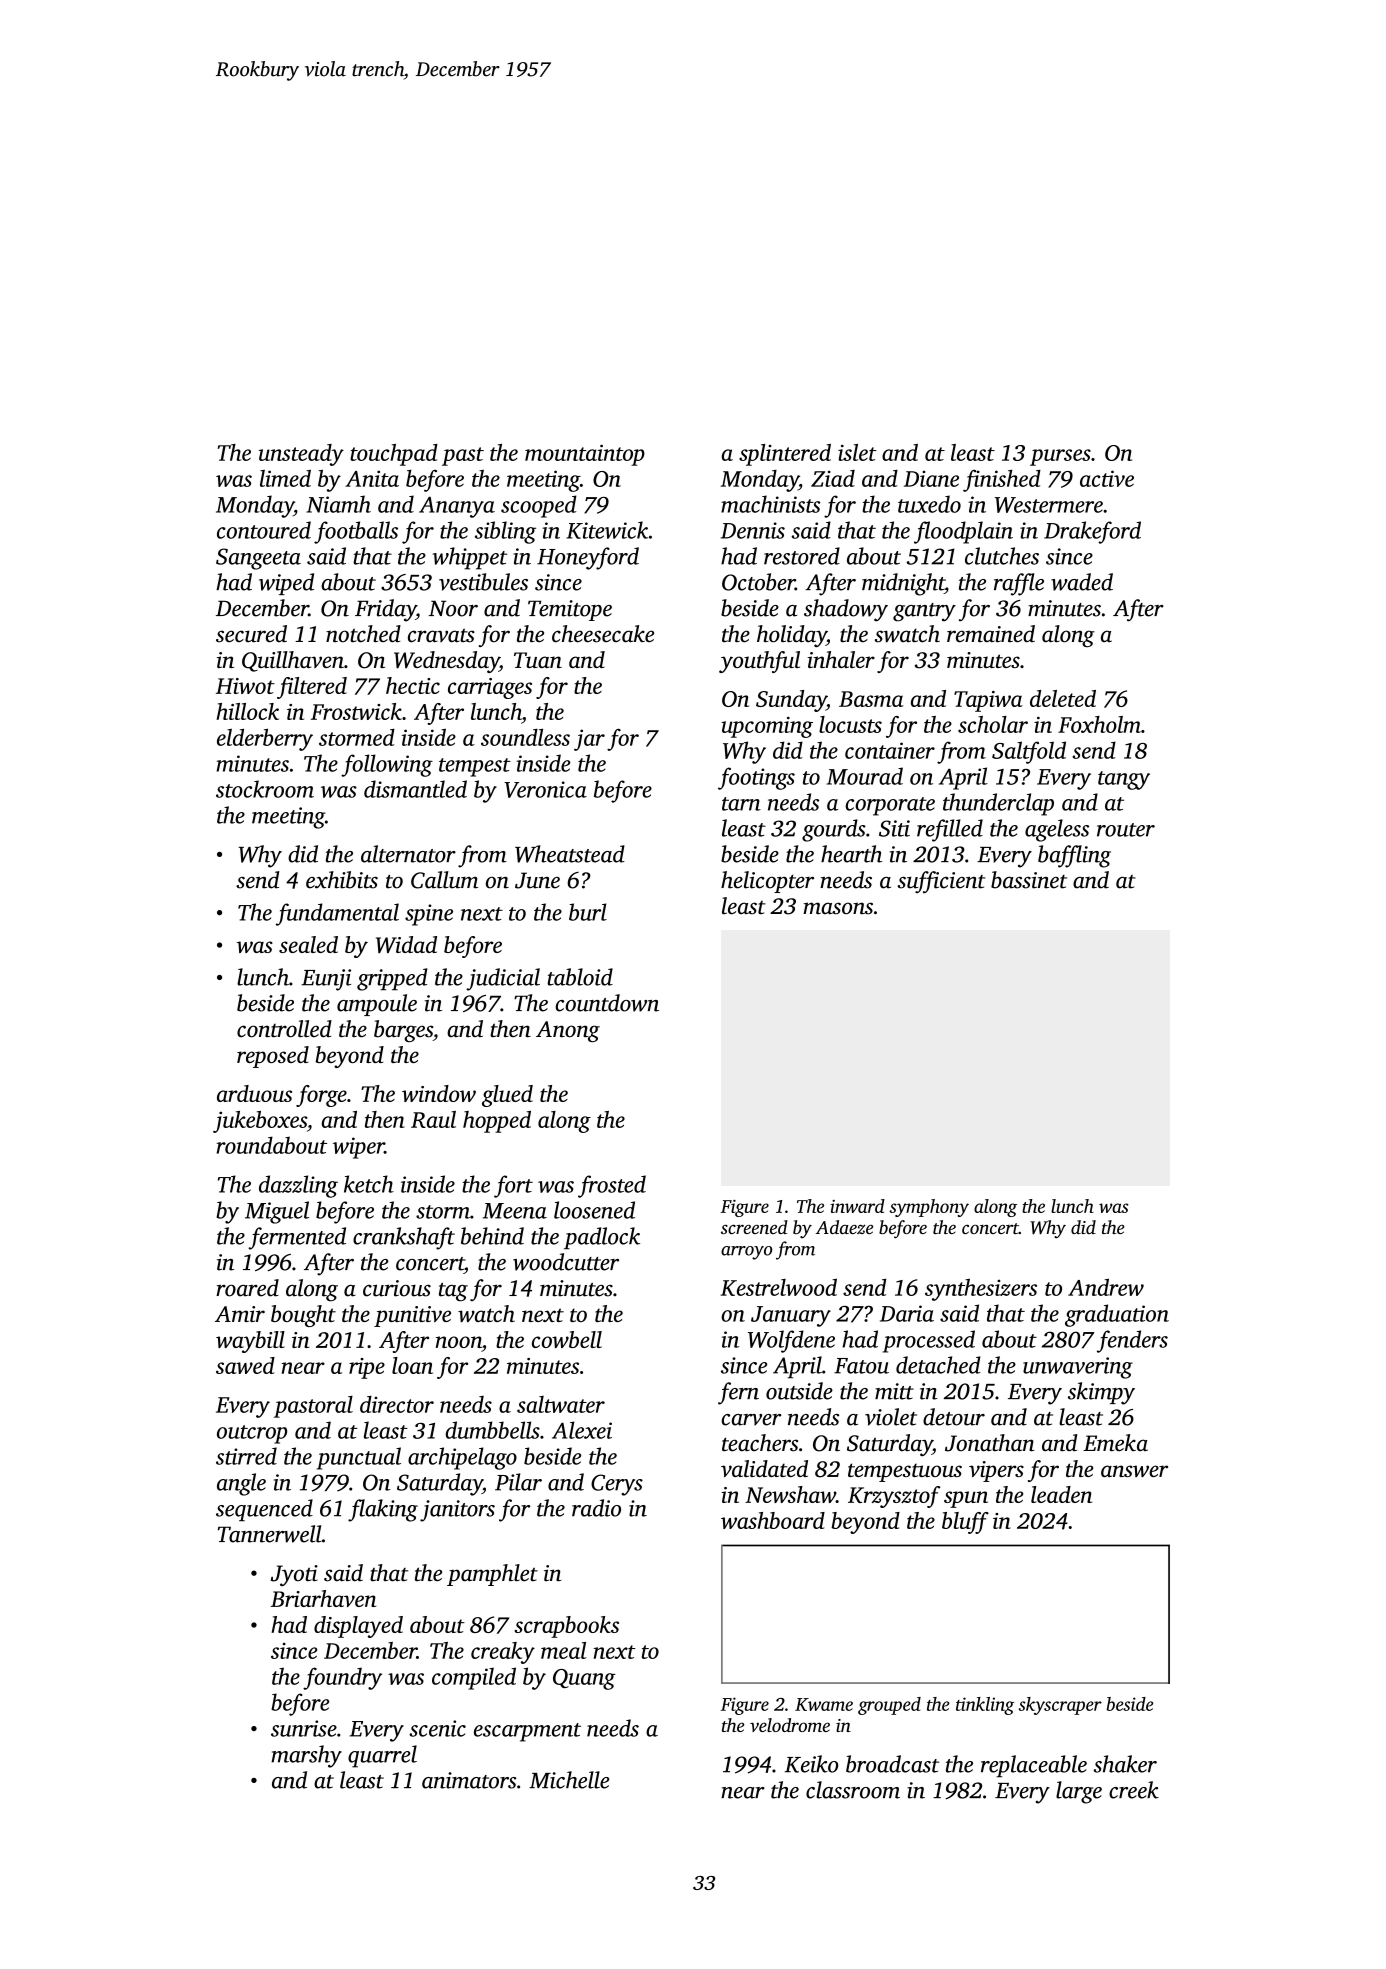  I want to click on Anong, so click(568, 1031).
